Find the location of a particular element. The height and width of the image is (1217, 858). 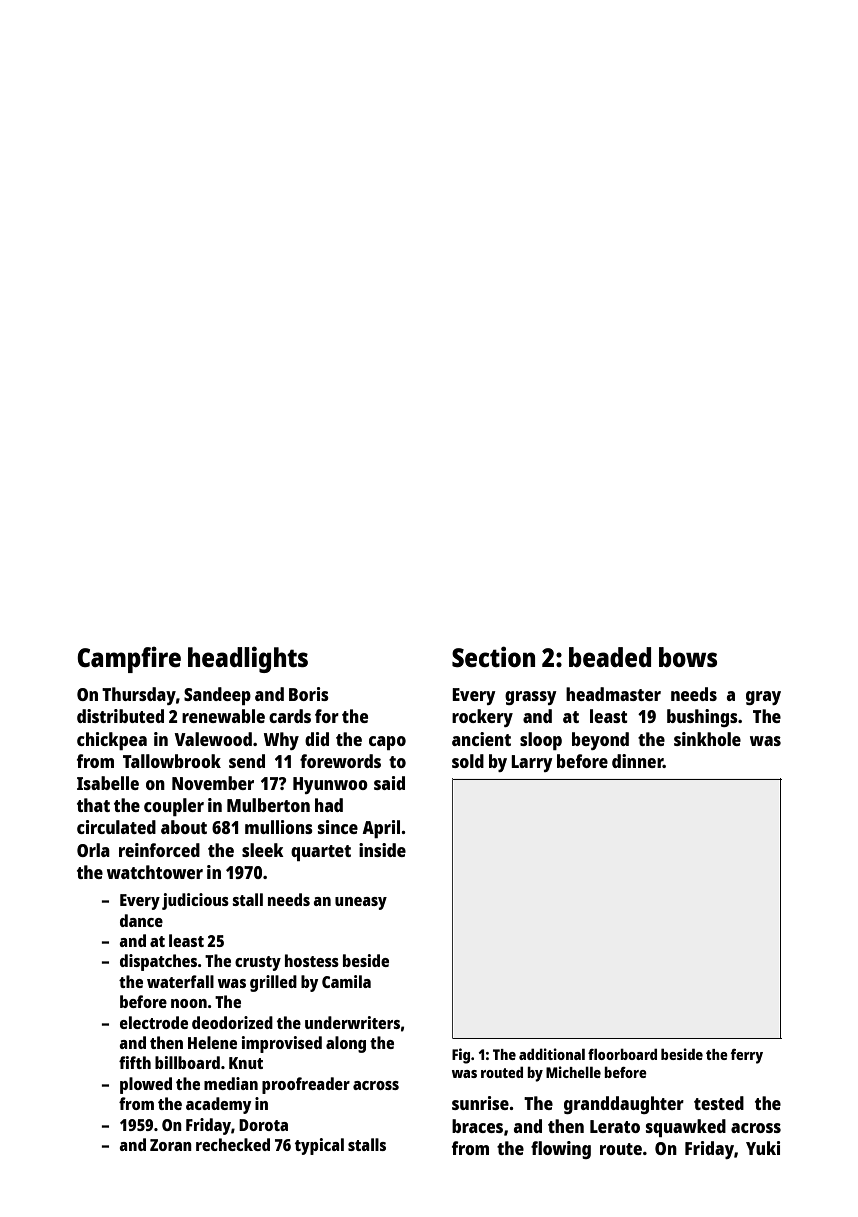

dinner is located at coordinates (637, 761).
